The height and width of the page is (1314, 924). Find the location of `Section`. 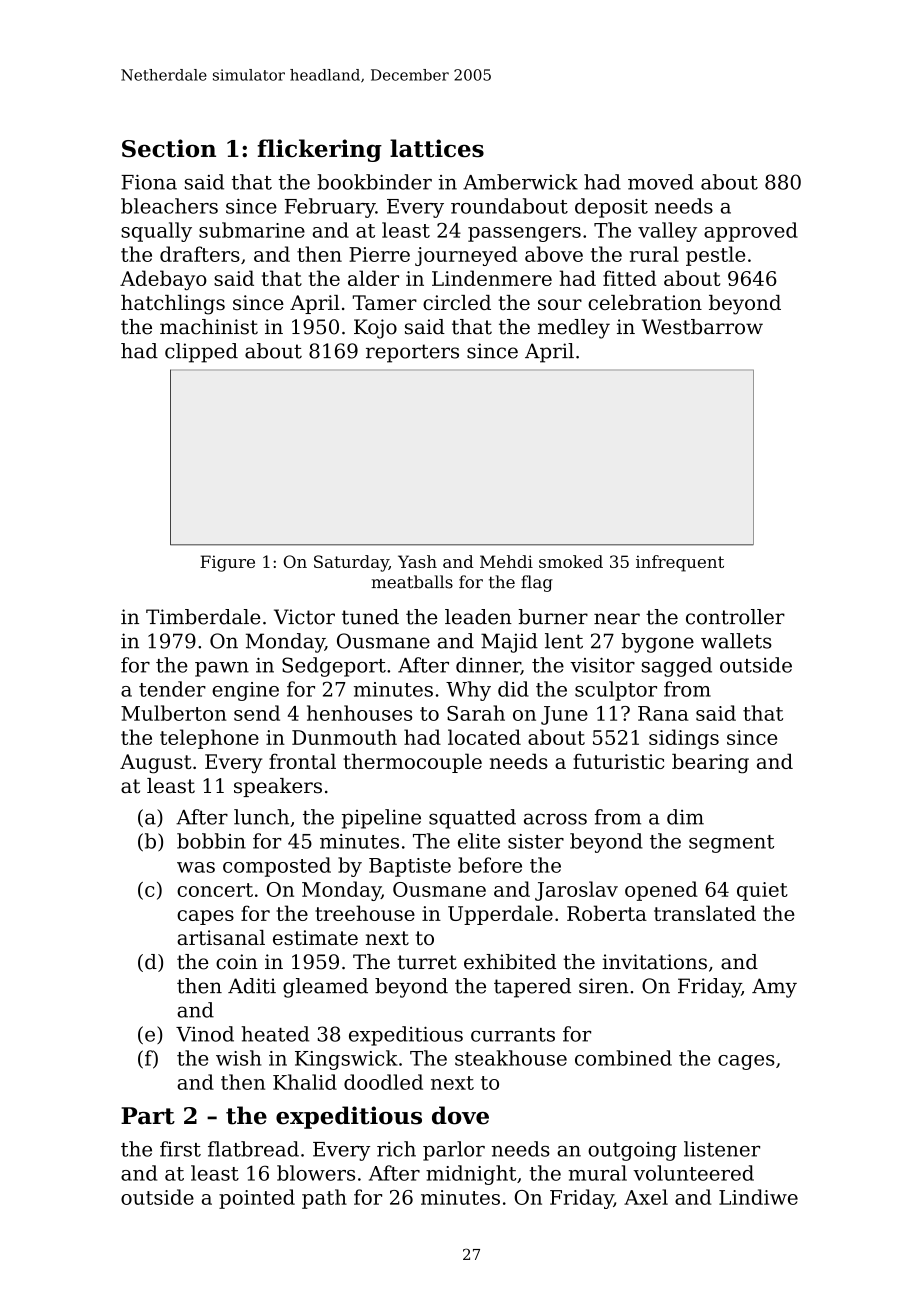

Section is located at coordinates (169, 148).
